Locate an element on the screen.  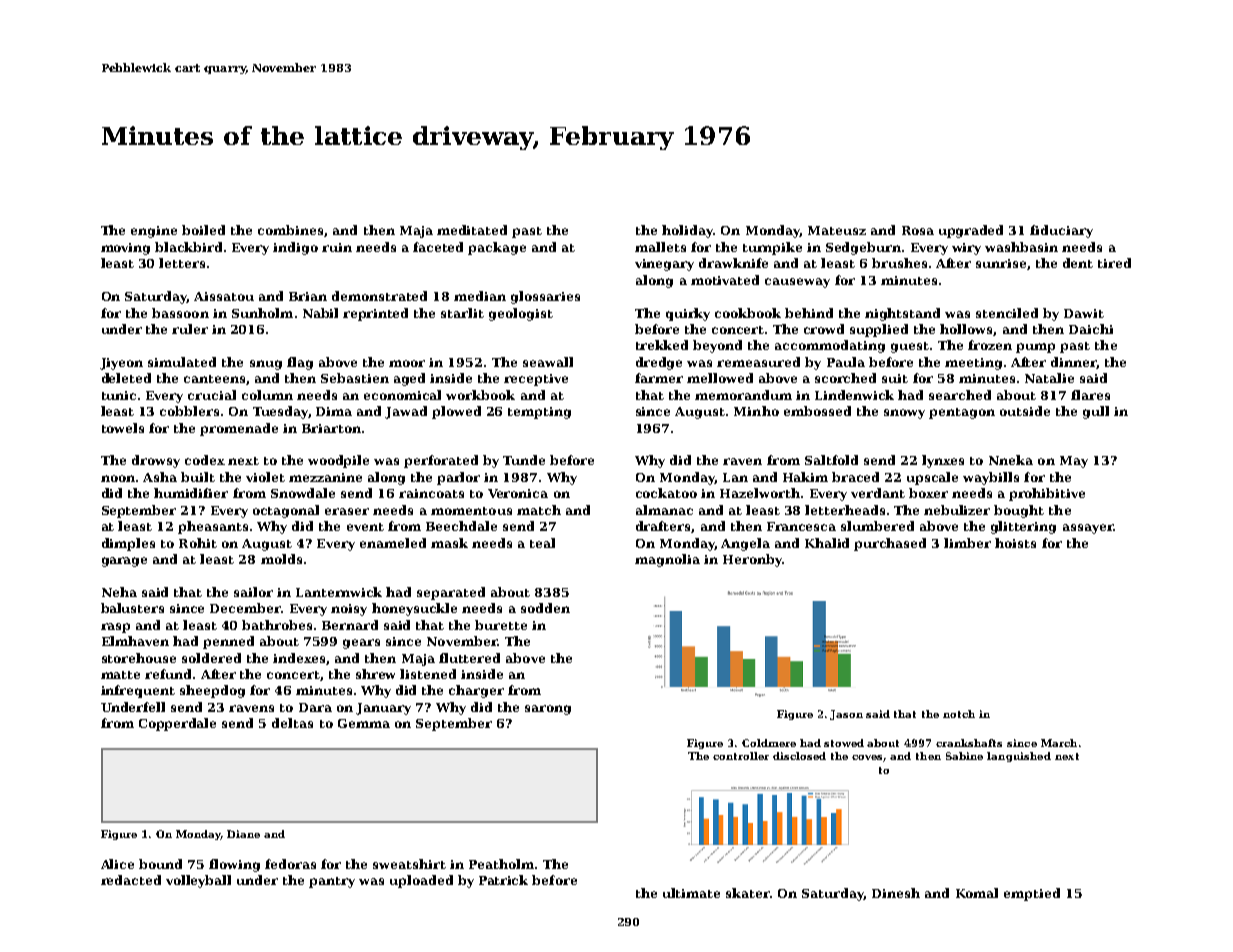
Nneka is located at coordinates (1011, 460).
